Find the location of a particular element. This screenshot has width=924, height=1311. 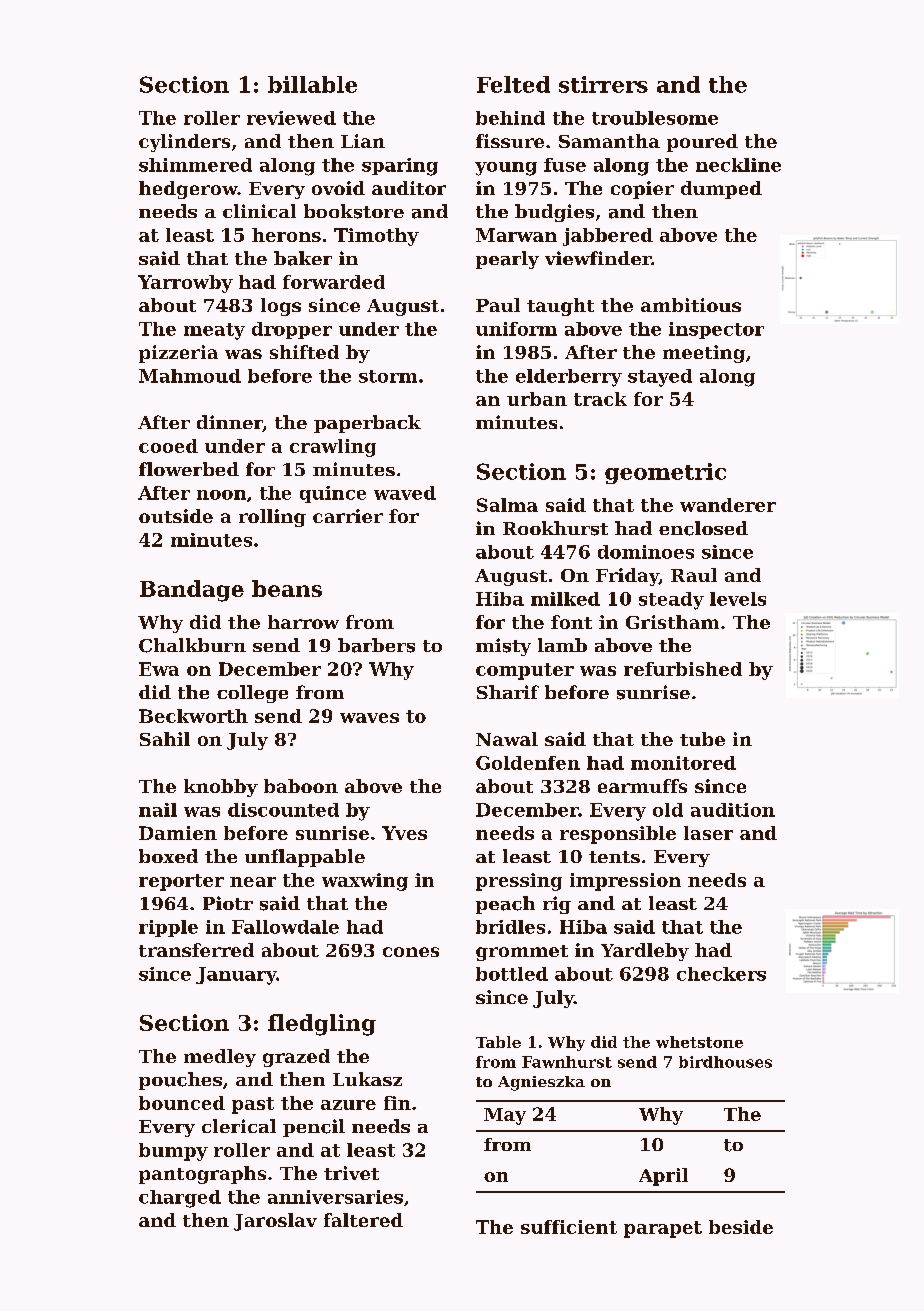

copier is located at coordinates (642, 190).
